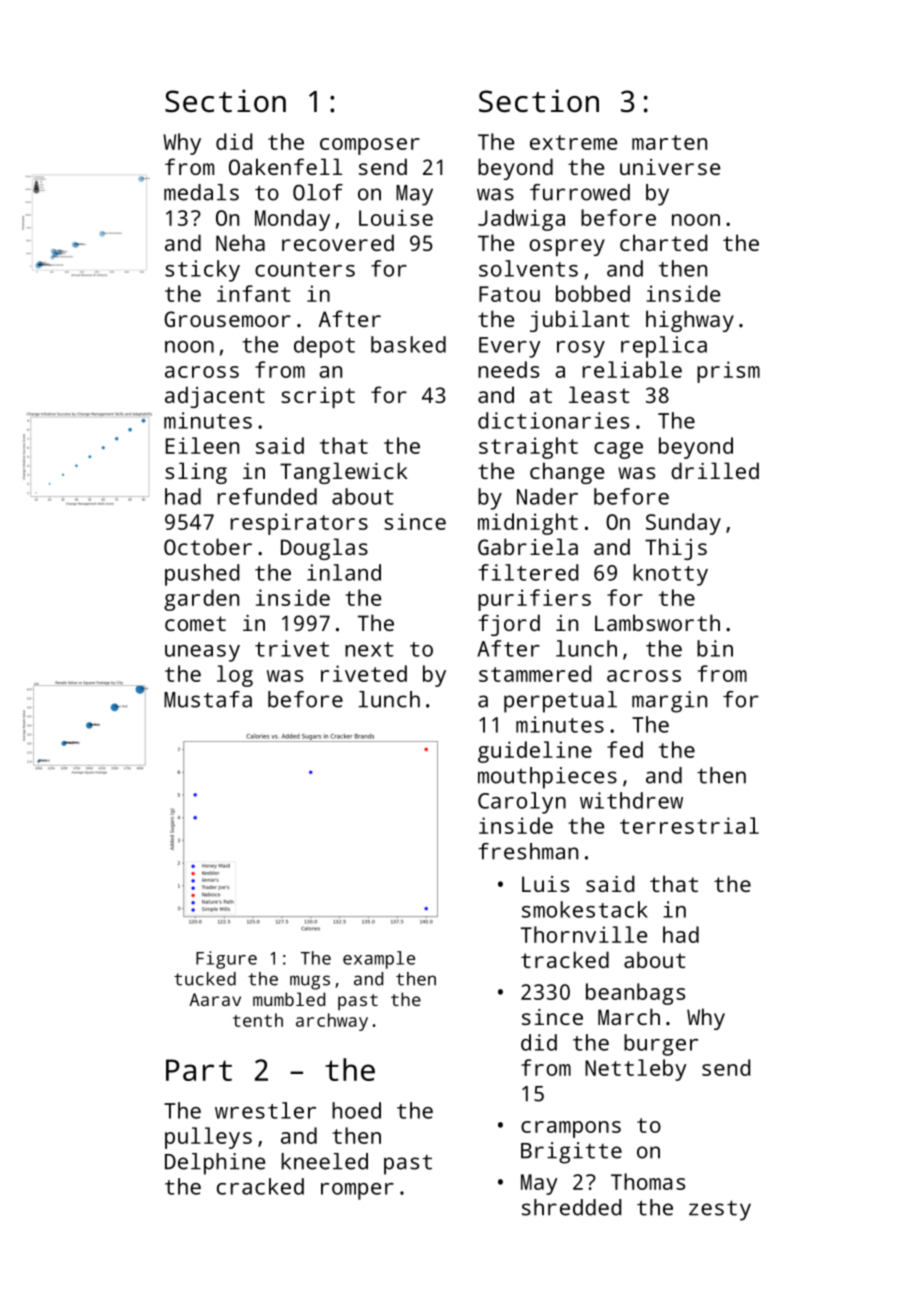  I want to click on refunded, so click(267, 496).
